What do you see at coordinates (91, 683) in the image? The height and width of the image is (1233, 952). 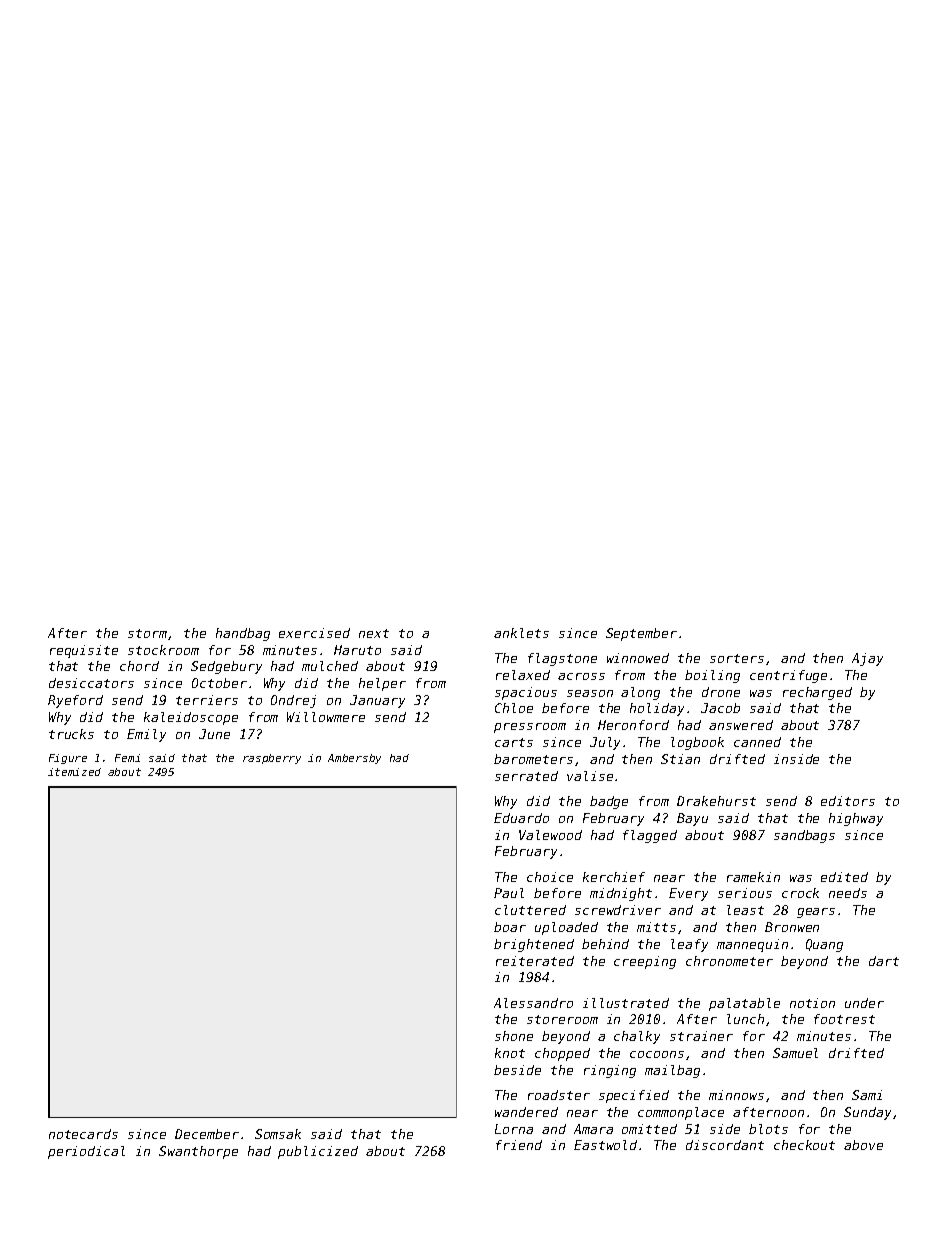 I see `desiccators` at bounding box center [91, 683].
